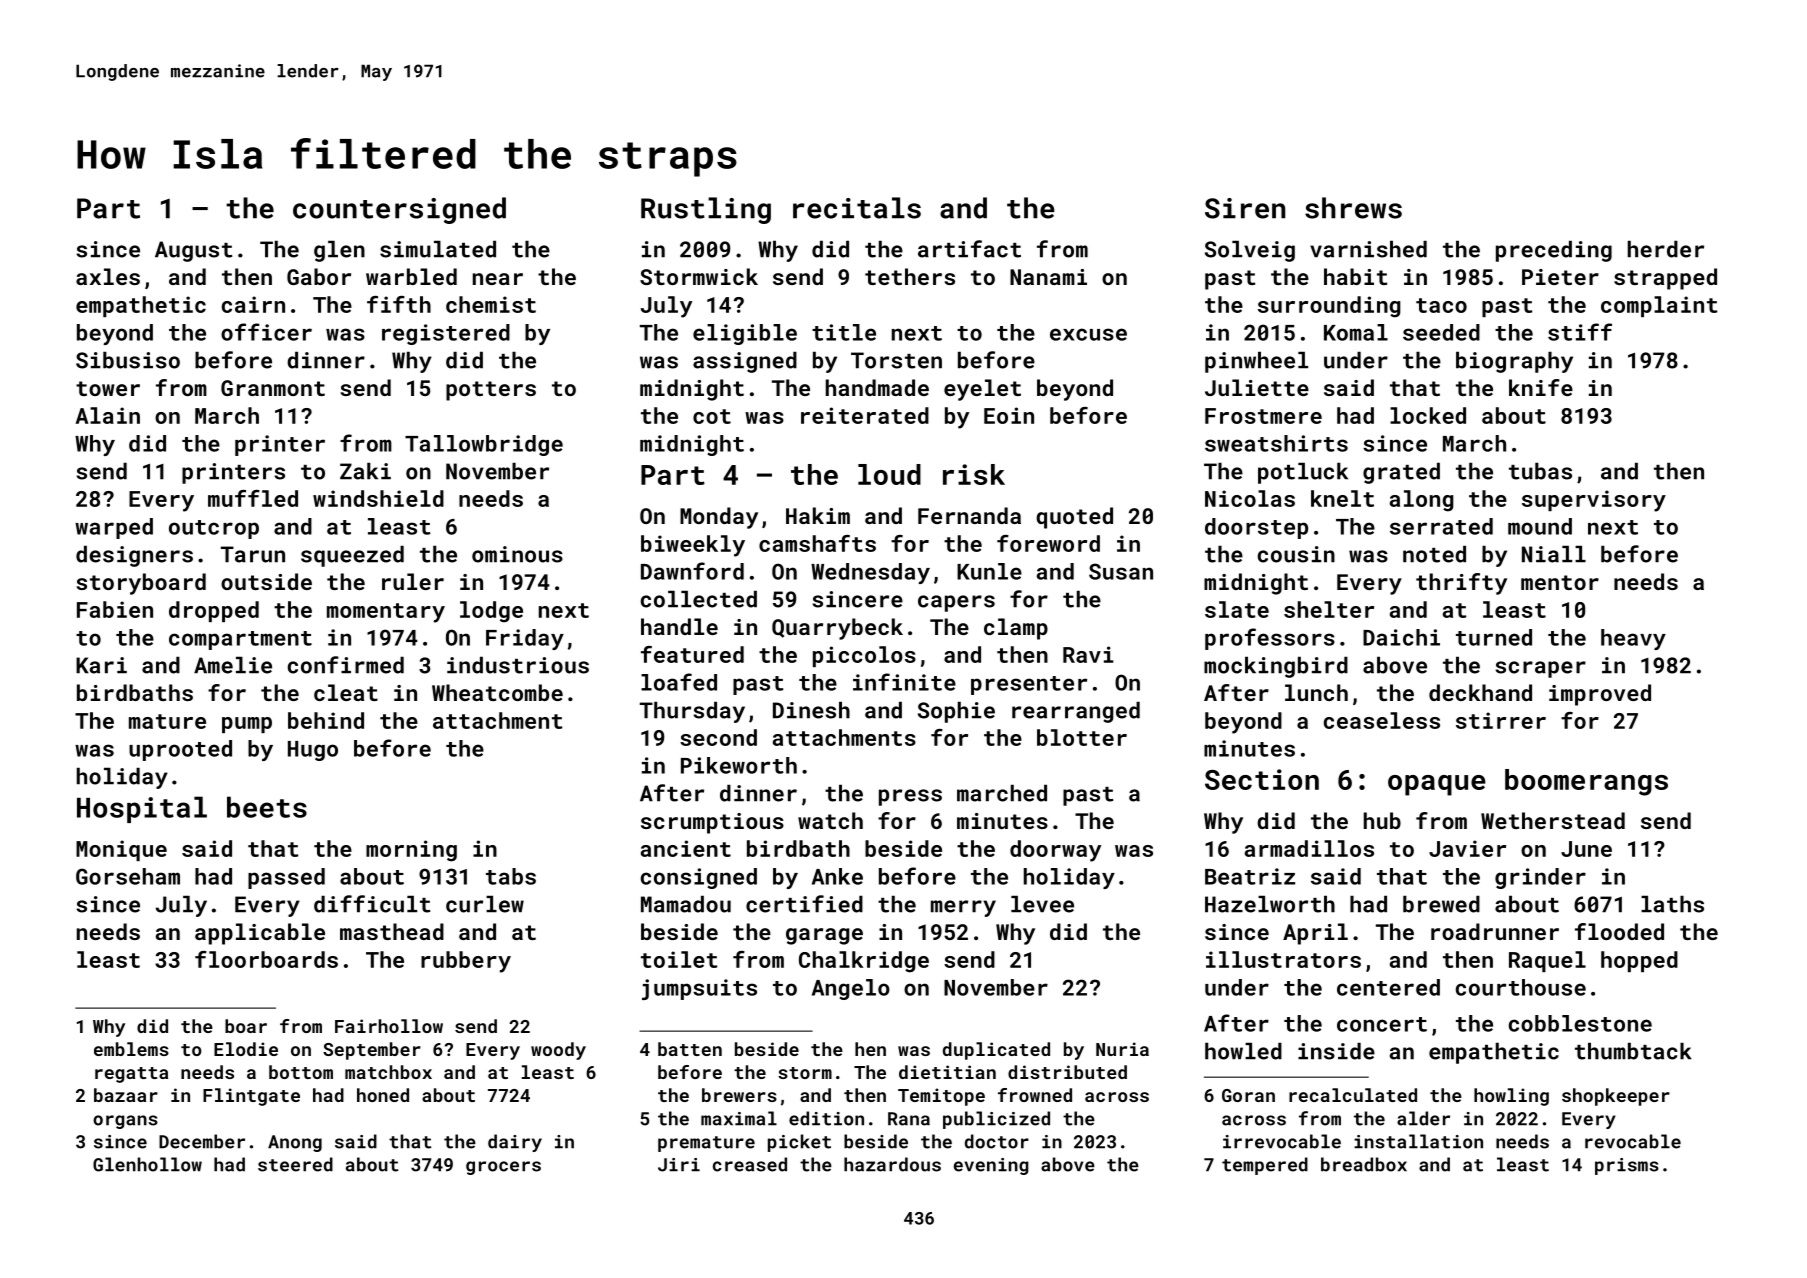 The image size is (1807, 1278). Describe the element at coordinates (974, 474) in the screenshot. I see `risk` at that location.
